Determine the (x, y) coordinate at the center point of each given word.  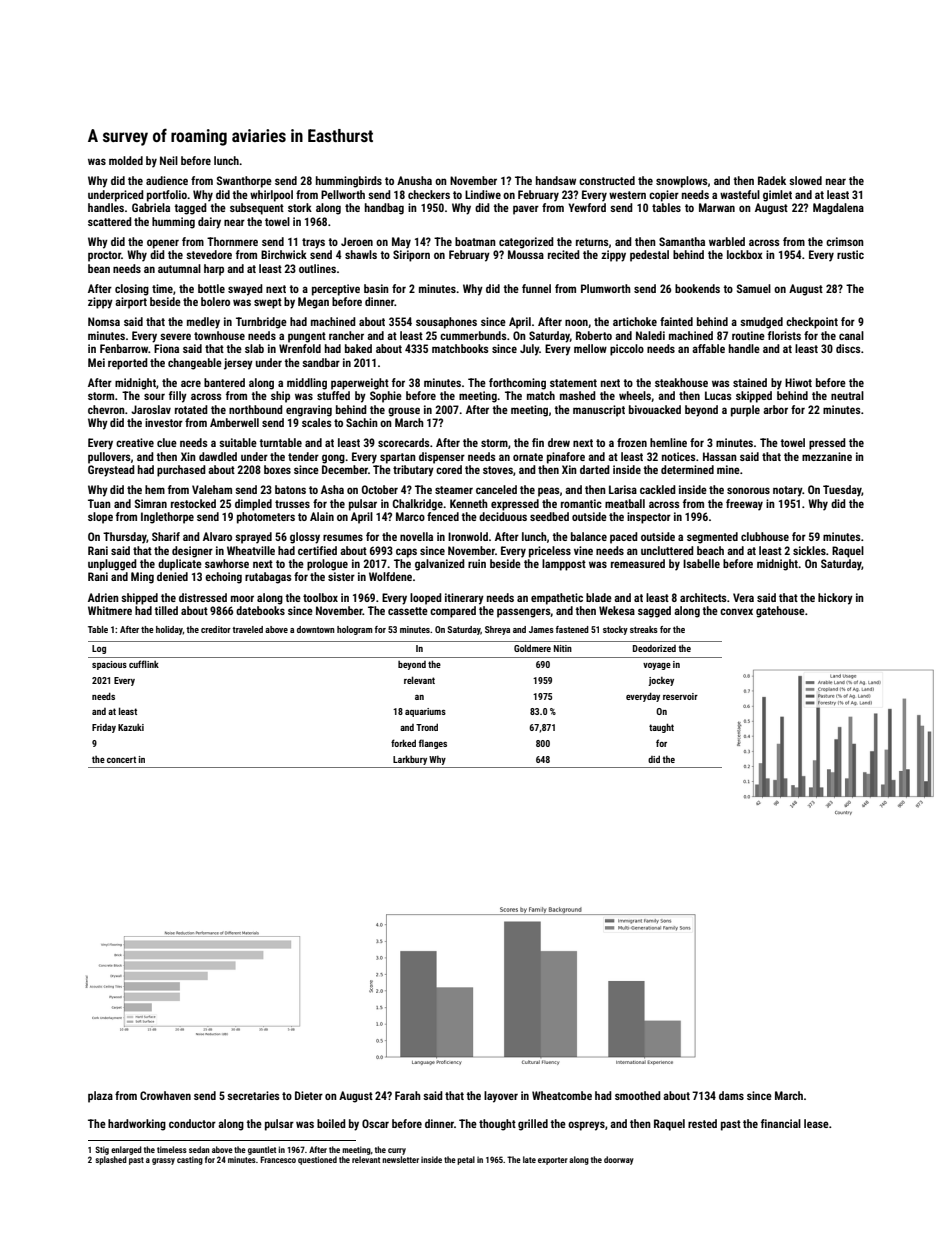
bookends (697, 288)
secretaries (253, 1095)
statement (573, 383)
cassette (408, 611)
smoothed (638, 1095)
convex (736, 611)
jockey (661, 681)
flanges (433, 744)
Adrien (103, 597)
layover (501, 1097)
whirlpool (271, 196)
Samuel (754, 288)
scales (317, 422)
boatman (475, 241)
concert (121, 759)
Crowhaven (165, 1095)
